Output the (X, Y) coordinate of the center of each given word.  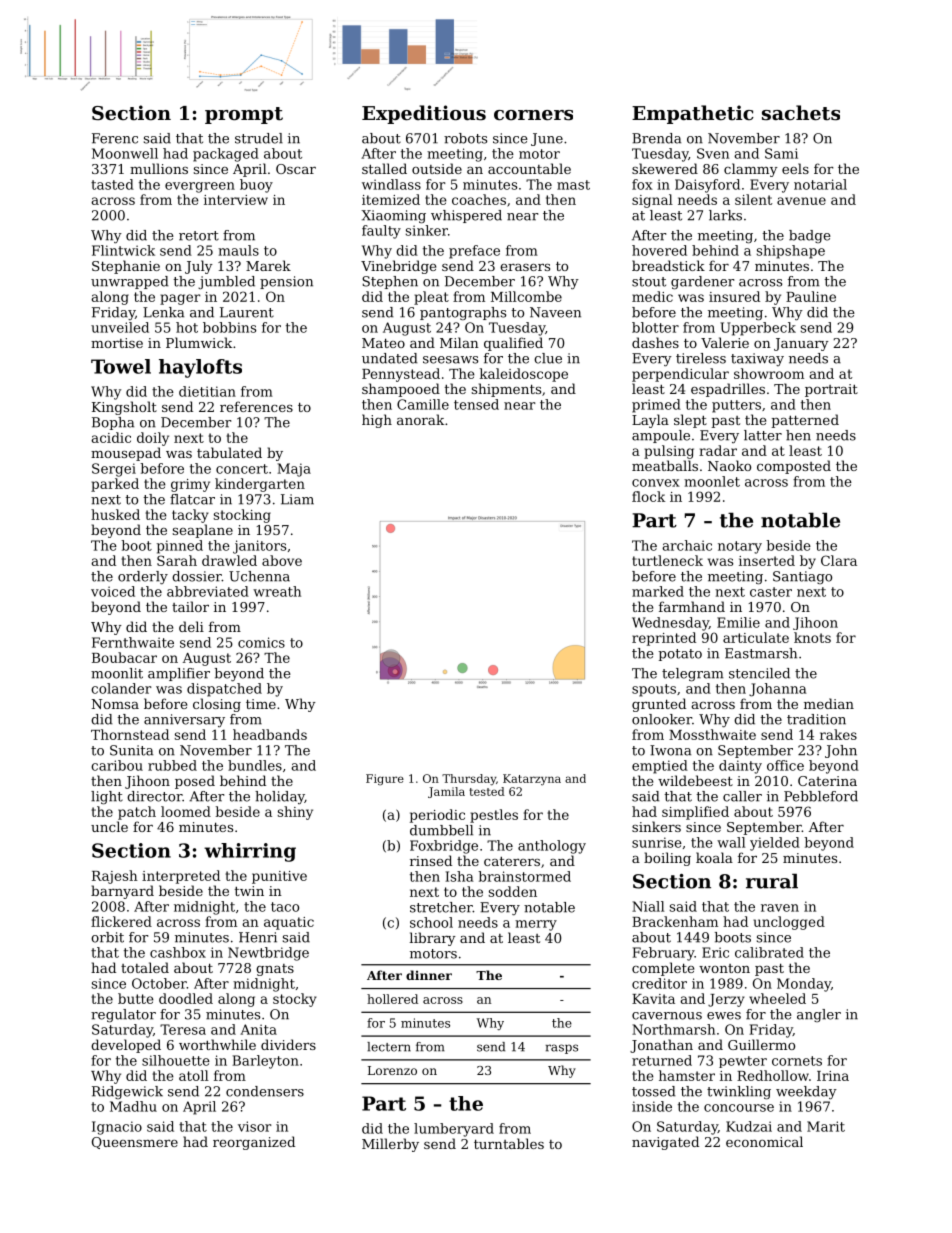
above (282, 560)
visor (255, 1126)
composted (794, 467)
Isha (459, 876)
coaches (479, 199)
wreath (277, 591)
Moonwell (125, 153)
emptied (660, 767)
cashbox (178, 952)
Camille (423, 404)
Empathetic (693, 114)
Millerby (390, 1145)
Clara (839, 560)
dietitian (207, 391)
